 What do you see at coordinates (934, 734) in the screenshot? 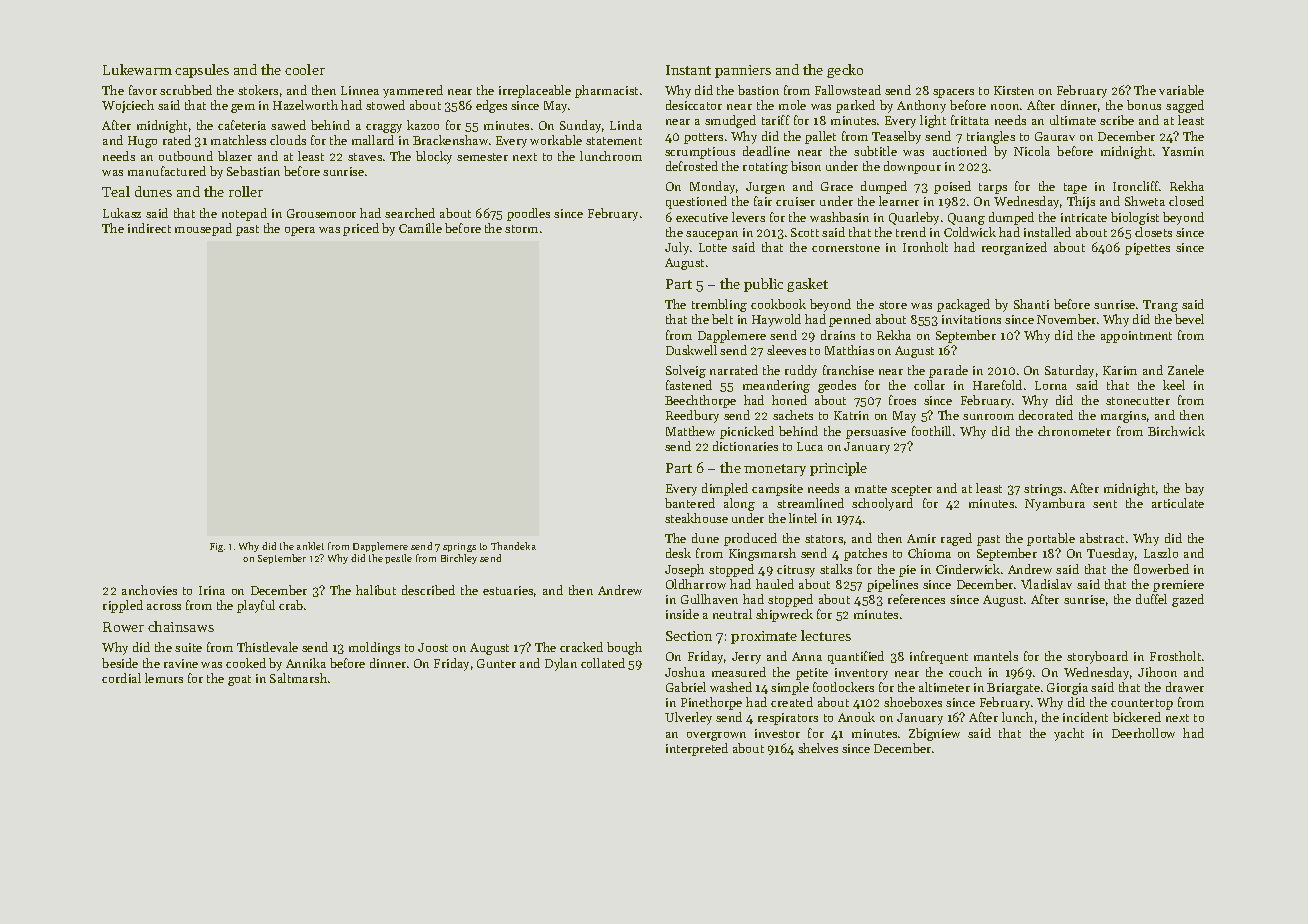
I see `Zbigniew` at bounding box center [934, 734].
